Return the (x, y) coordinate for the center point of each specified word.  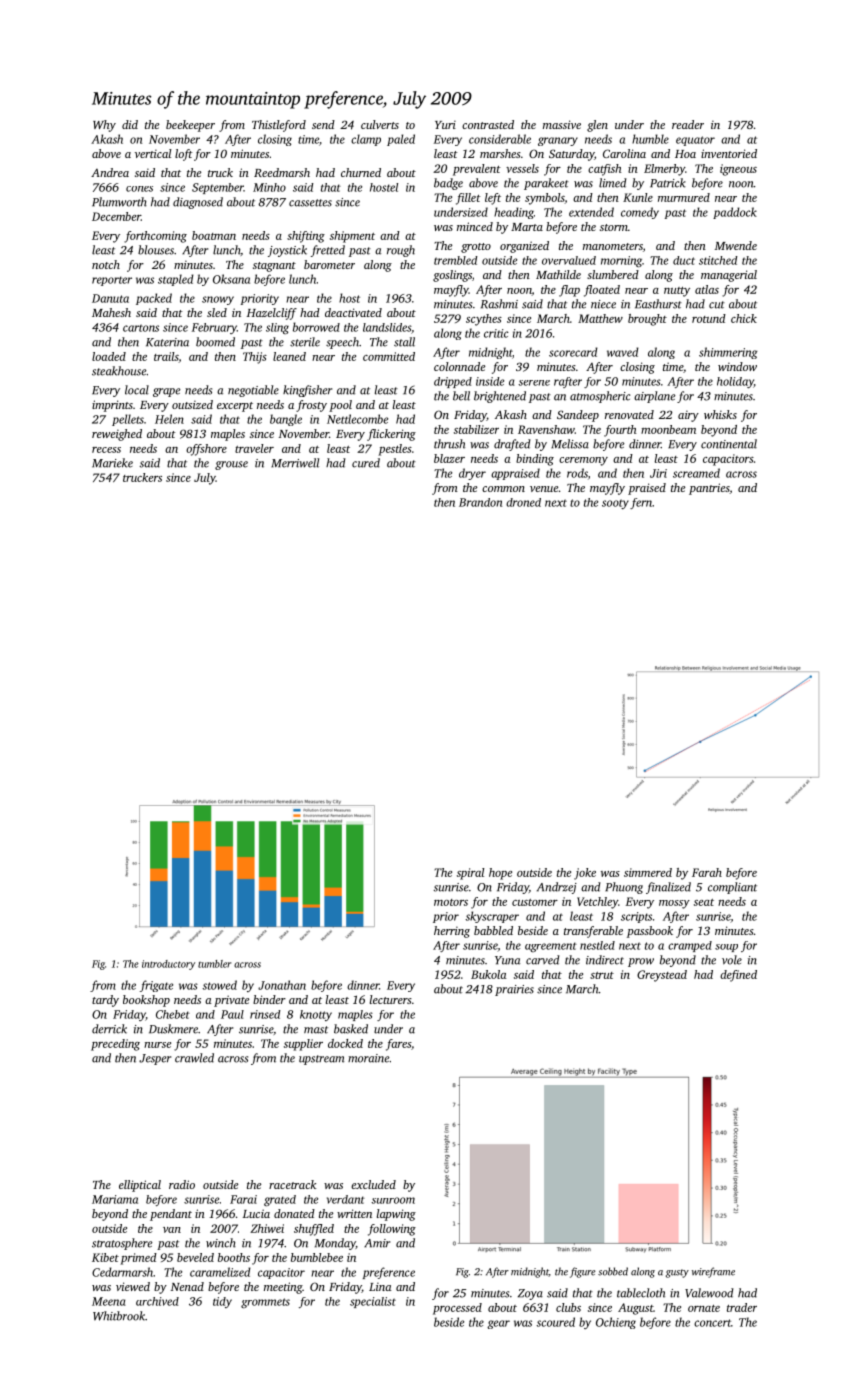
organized (524, 247)
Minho (269, 187)
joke (585, 874)
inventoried (729, 153)
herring (452, 932)
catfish (605, 170)
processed (457, 1309)
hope (500, 874)
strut (602, 975)
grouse (231, 465)
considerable (500, 139)
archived (157, 1301)
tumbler (214, 964)
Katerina (167, 342)
